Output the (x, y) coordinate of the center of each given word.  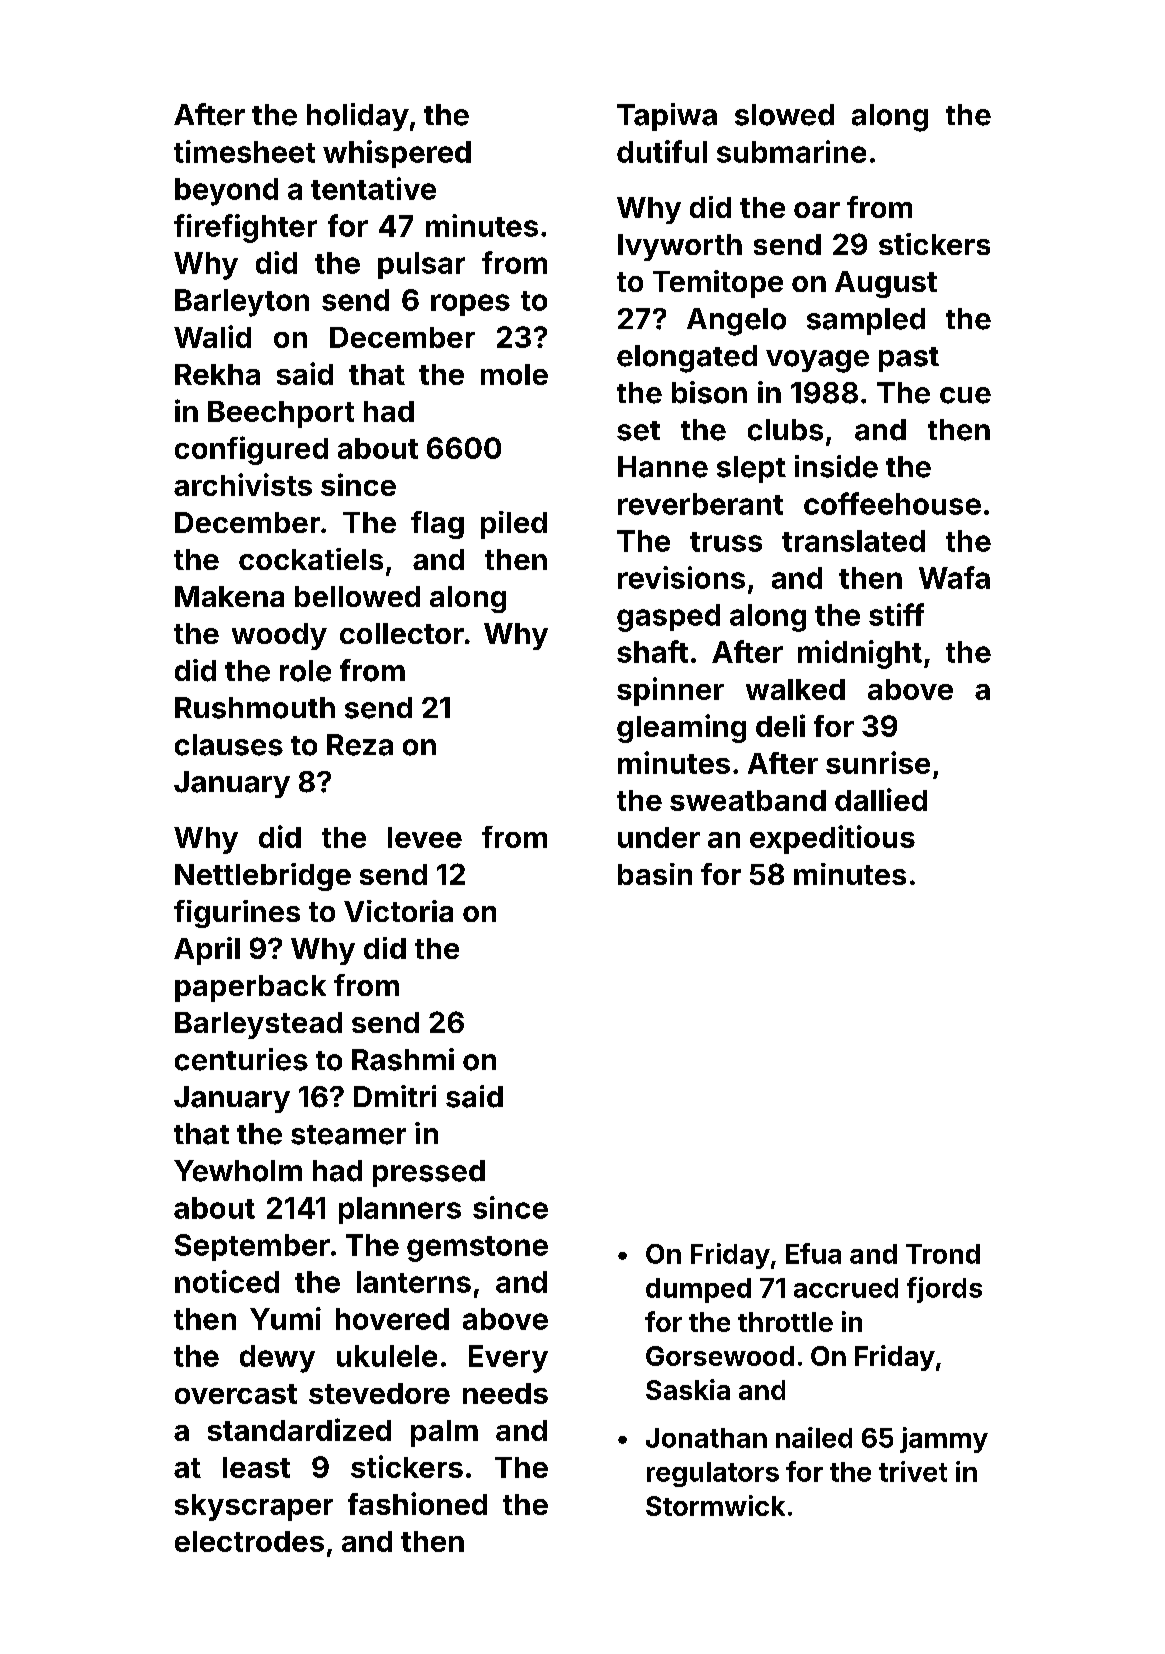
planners (400, 1210)
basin (655, 874)
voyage (817, 361)
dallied (881, 799)
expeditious (832, 839)
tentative (373, 188)
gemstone (477, 1249)
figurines (237, 914)
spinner (670, 691)
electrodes (249, 1541)
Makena (229, 596)
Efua (813, 1253)
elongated (687, 359)
